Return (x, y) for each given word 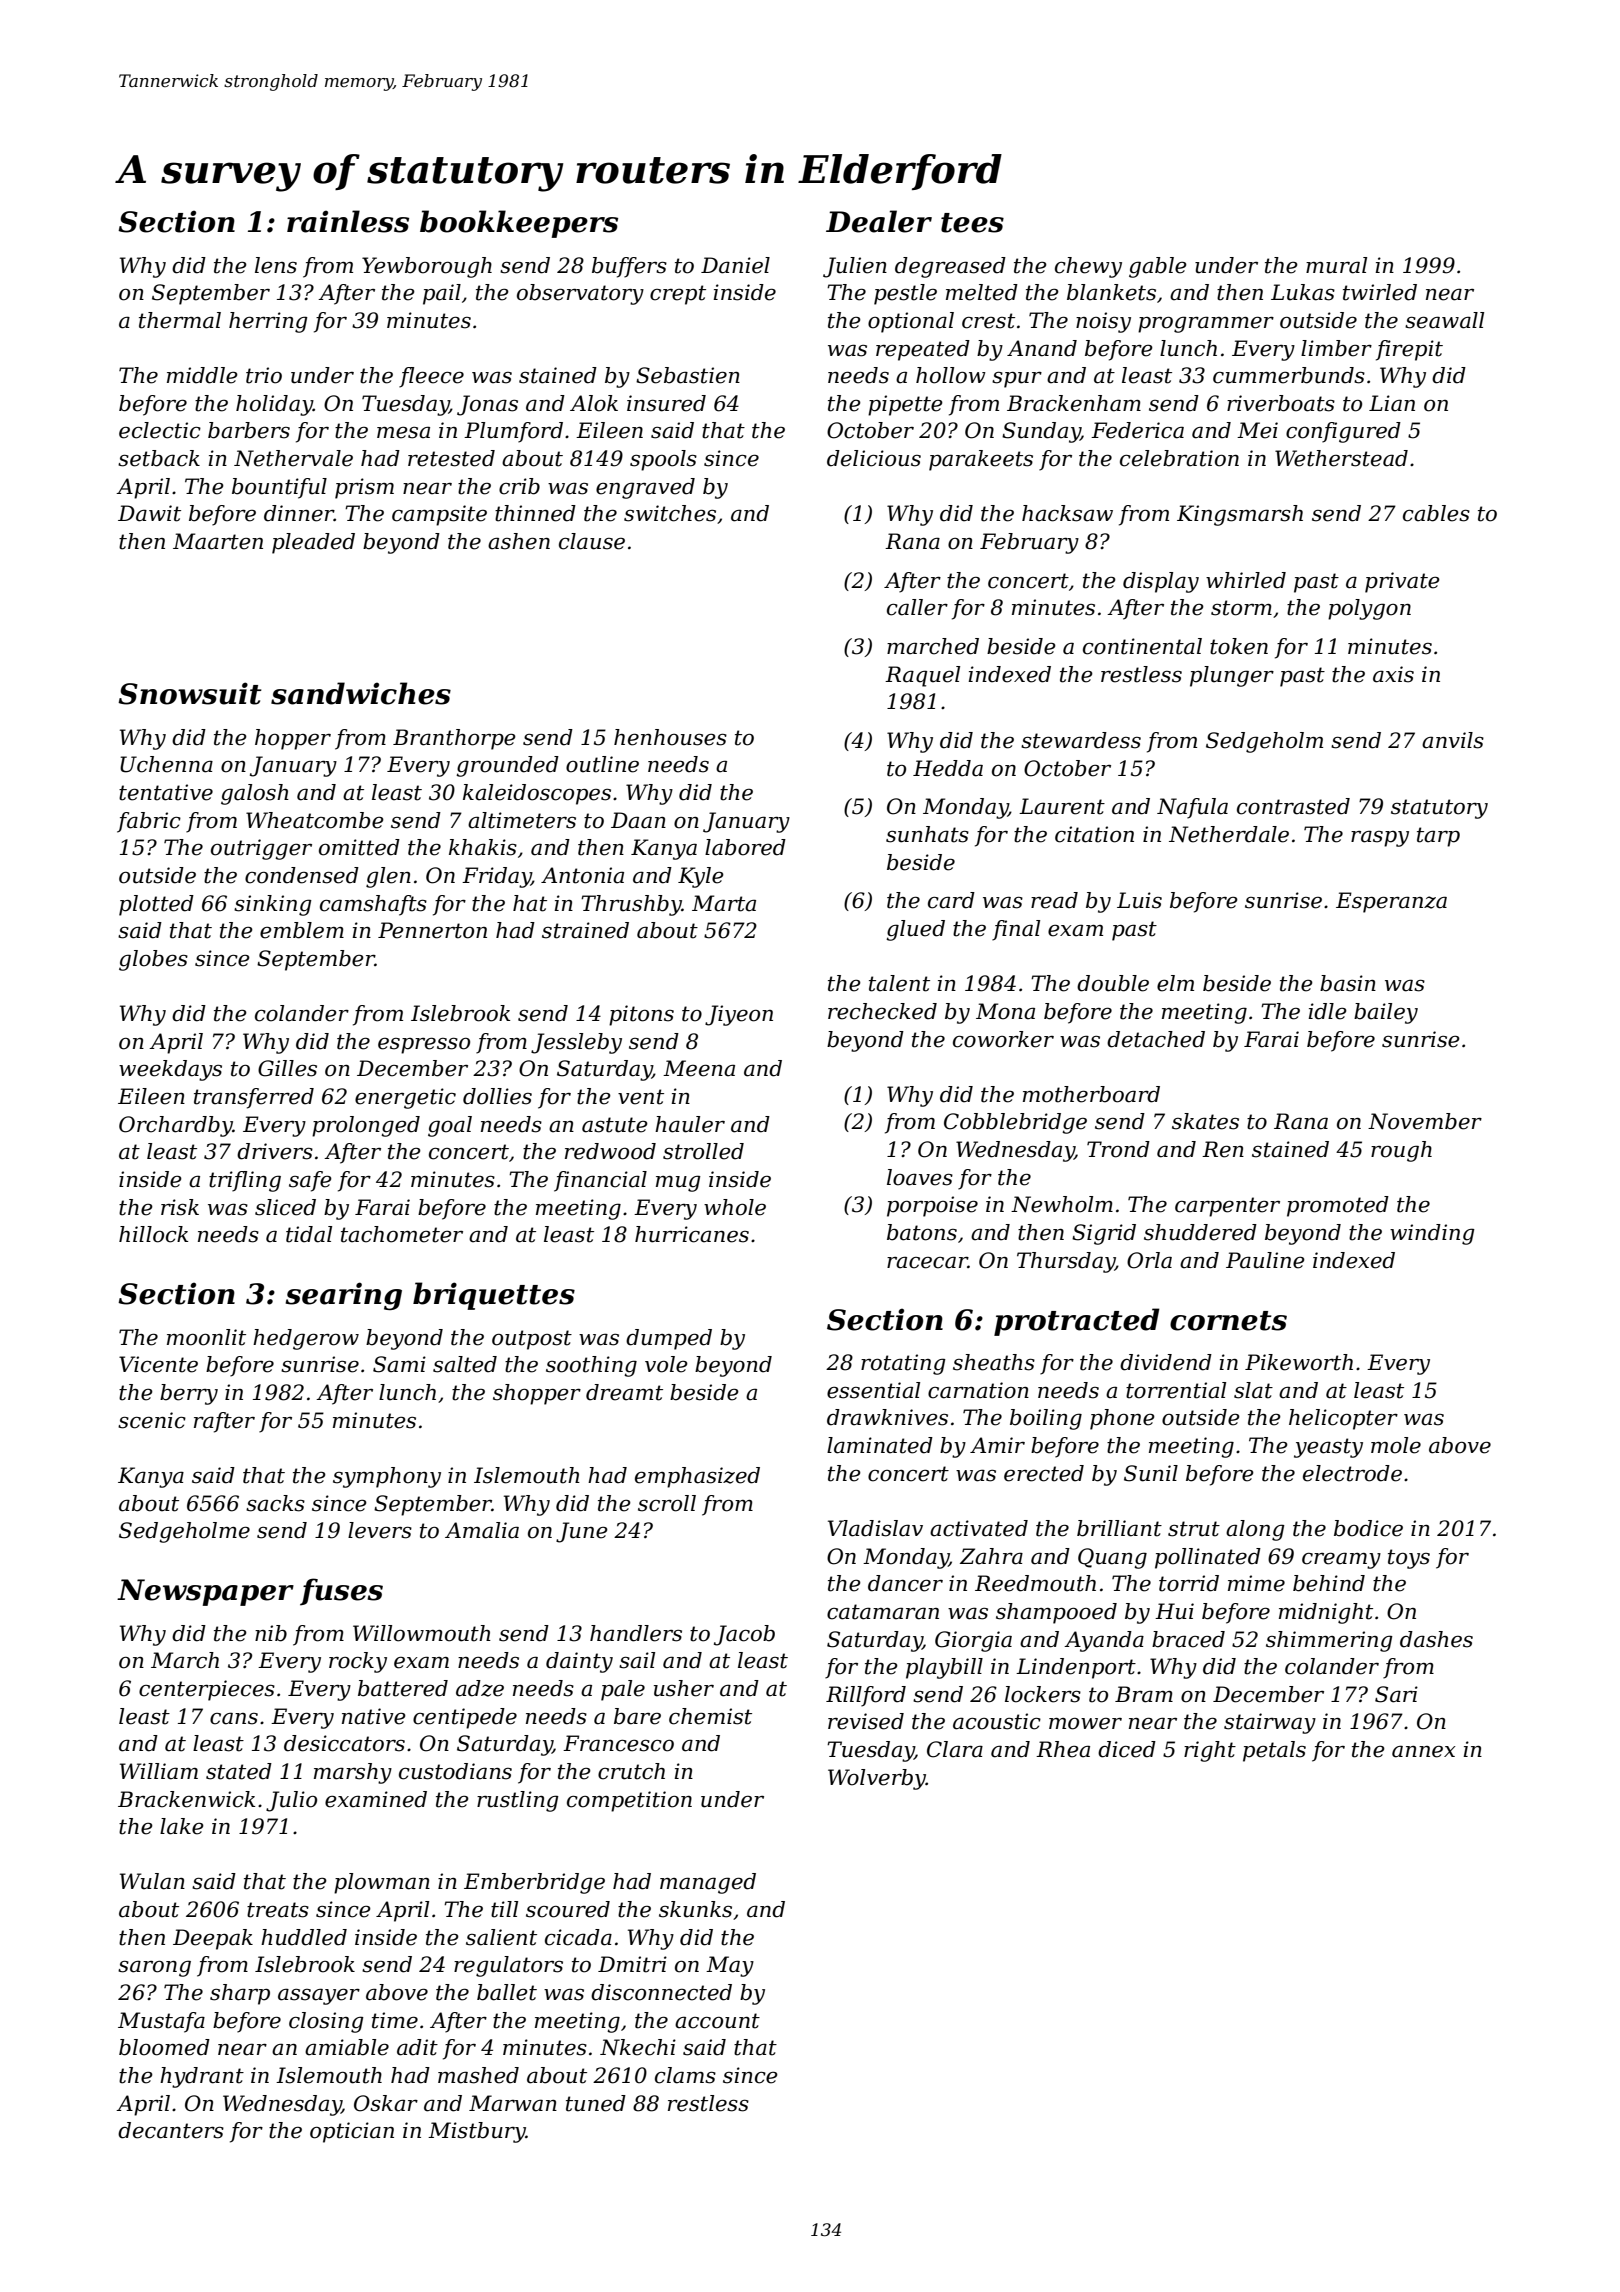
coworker (1003, 1039)
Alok (594, 403)
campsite (439, 515)
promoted (1338, 1206)
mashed (478, 2075)
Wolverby (877, 1779)
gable (1158, 267)
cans (234, 1718)
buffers (629, 267)
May (730, 1966)
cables (1436, 513)
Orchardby (176, 1126)
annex (1424, 1751)
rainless (348, 221)
